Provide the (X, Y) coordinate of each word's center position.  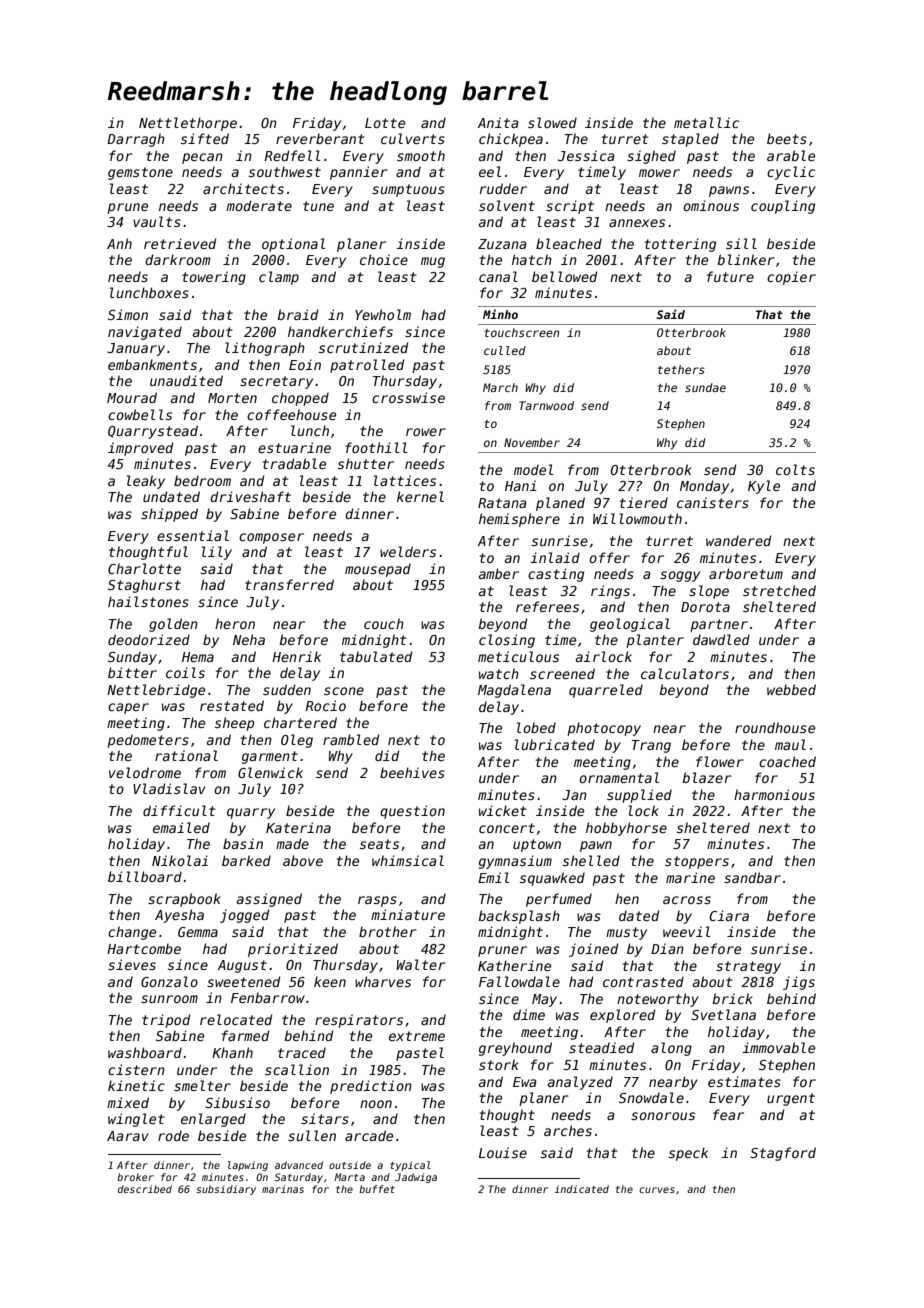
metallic (706, 122)
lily (217, 553)
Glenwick (270, 772)
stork (499, 1064)
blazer (707, 777)
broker (135, 1177)
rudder (503, 188)
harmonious (774, 794)
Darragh (136, 140)
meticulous (518, 656)
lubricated (555, 744)
